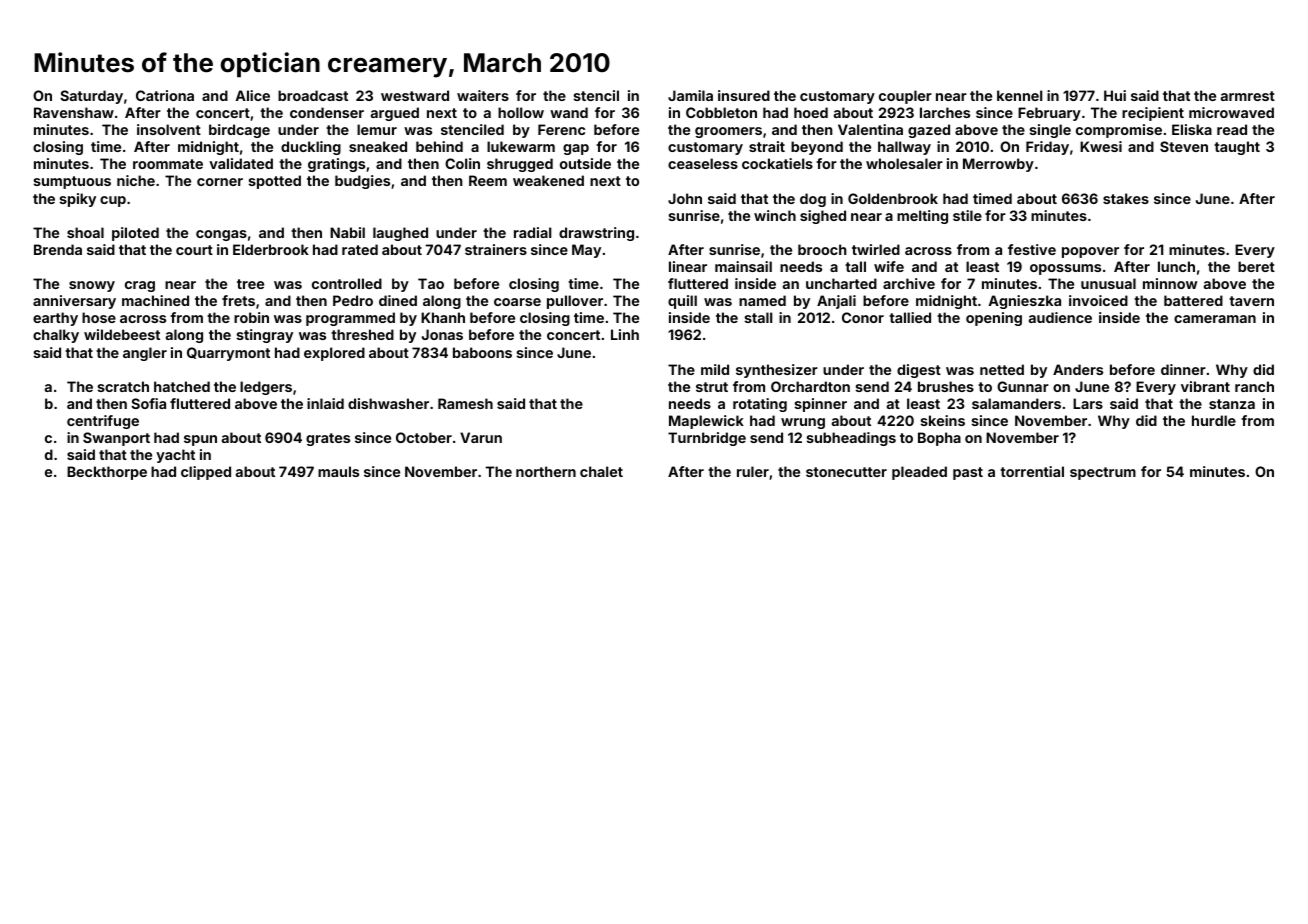 This screenshot has height=924, width=1308. What do you see at coordinates (685, 198) in the screenshot?
I see `John` at bounding box center [685, 198].
